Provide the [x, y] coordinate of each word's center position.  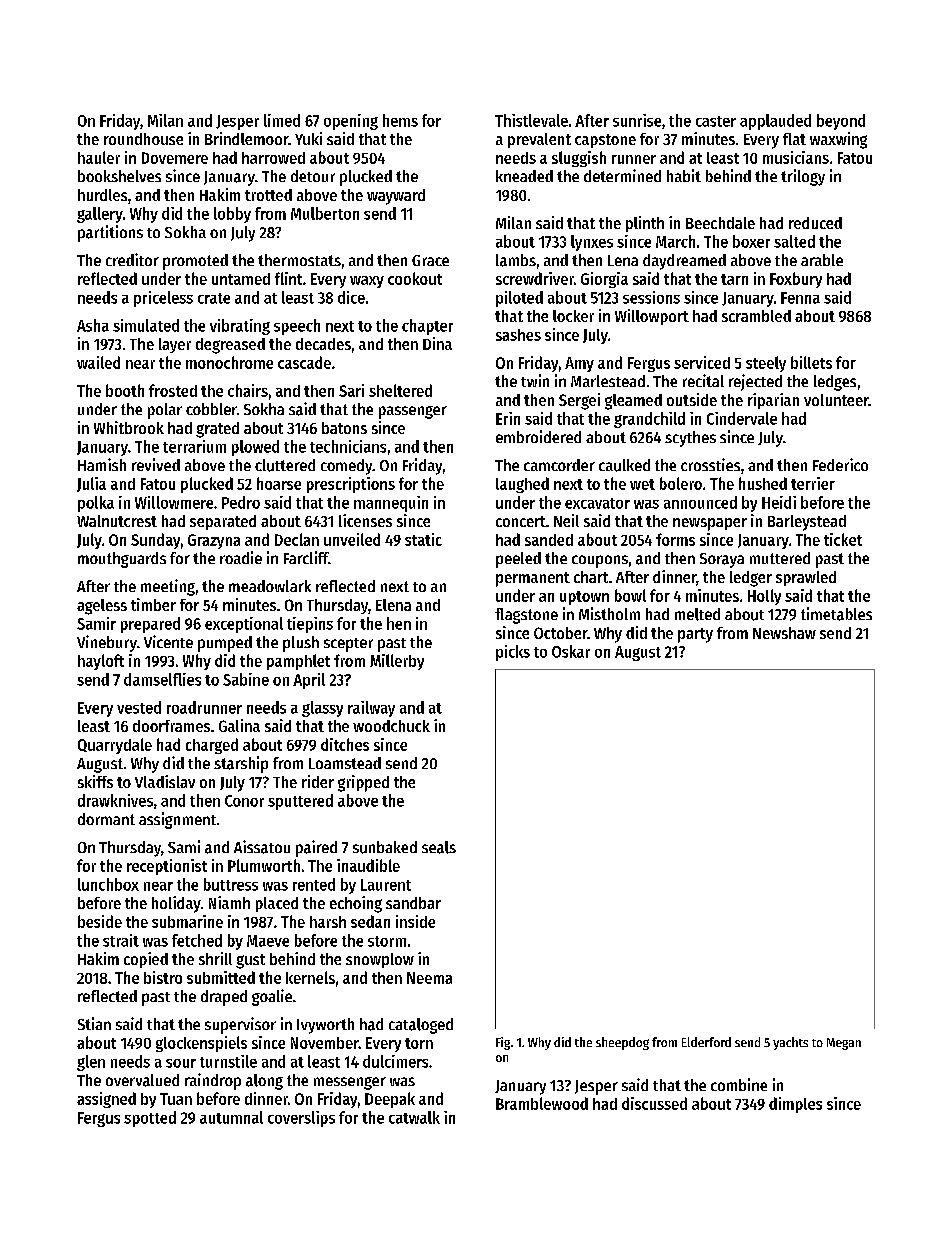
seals [439, 847]
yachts [790, 1043]
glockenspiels [201, 1044]
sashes [518, 335]
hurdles [102, 195]
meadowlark [270, 586]
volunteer [836, 400]
